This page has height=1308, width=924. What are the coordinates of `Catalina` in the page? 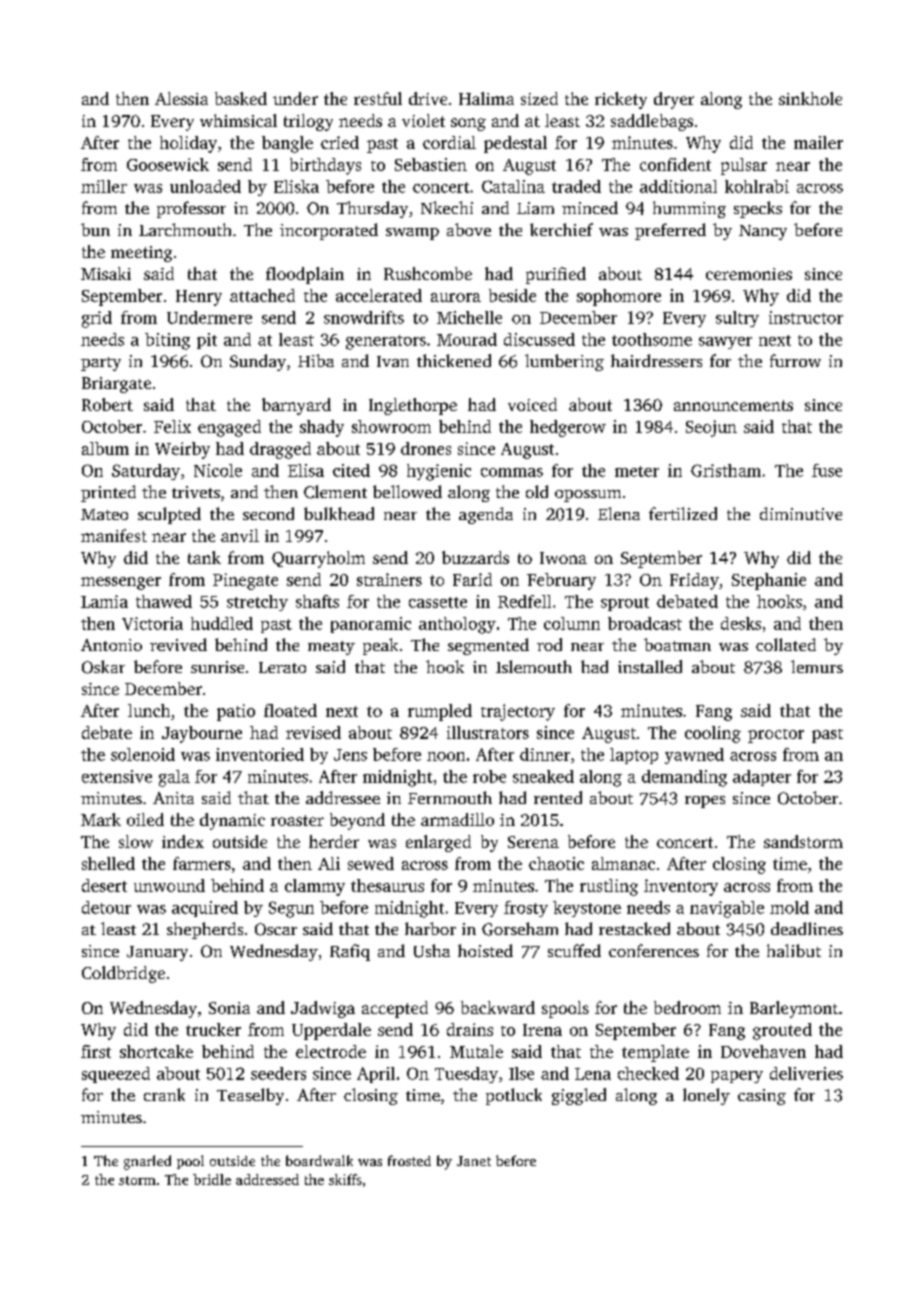 It's located at (513, 186).
